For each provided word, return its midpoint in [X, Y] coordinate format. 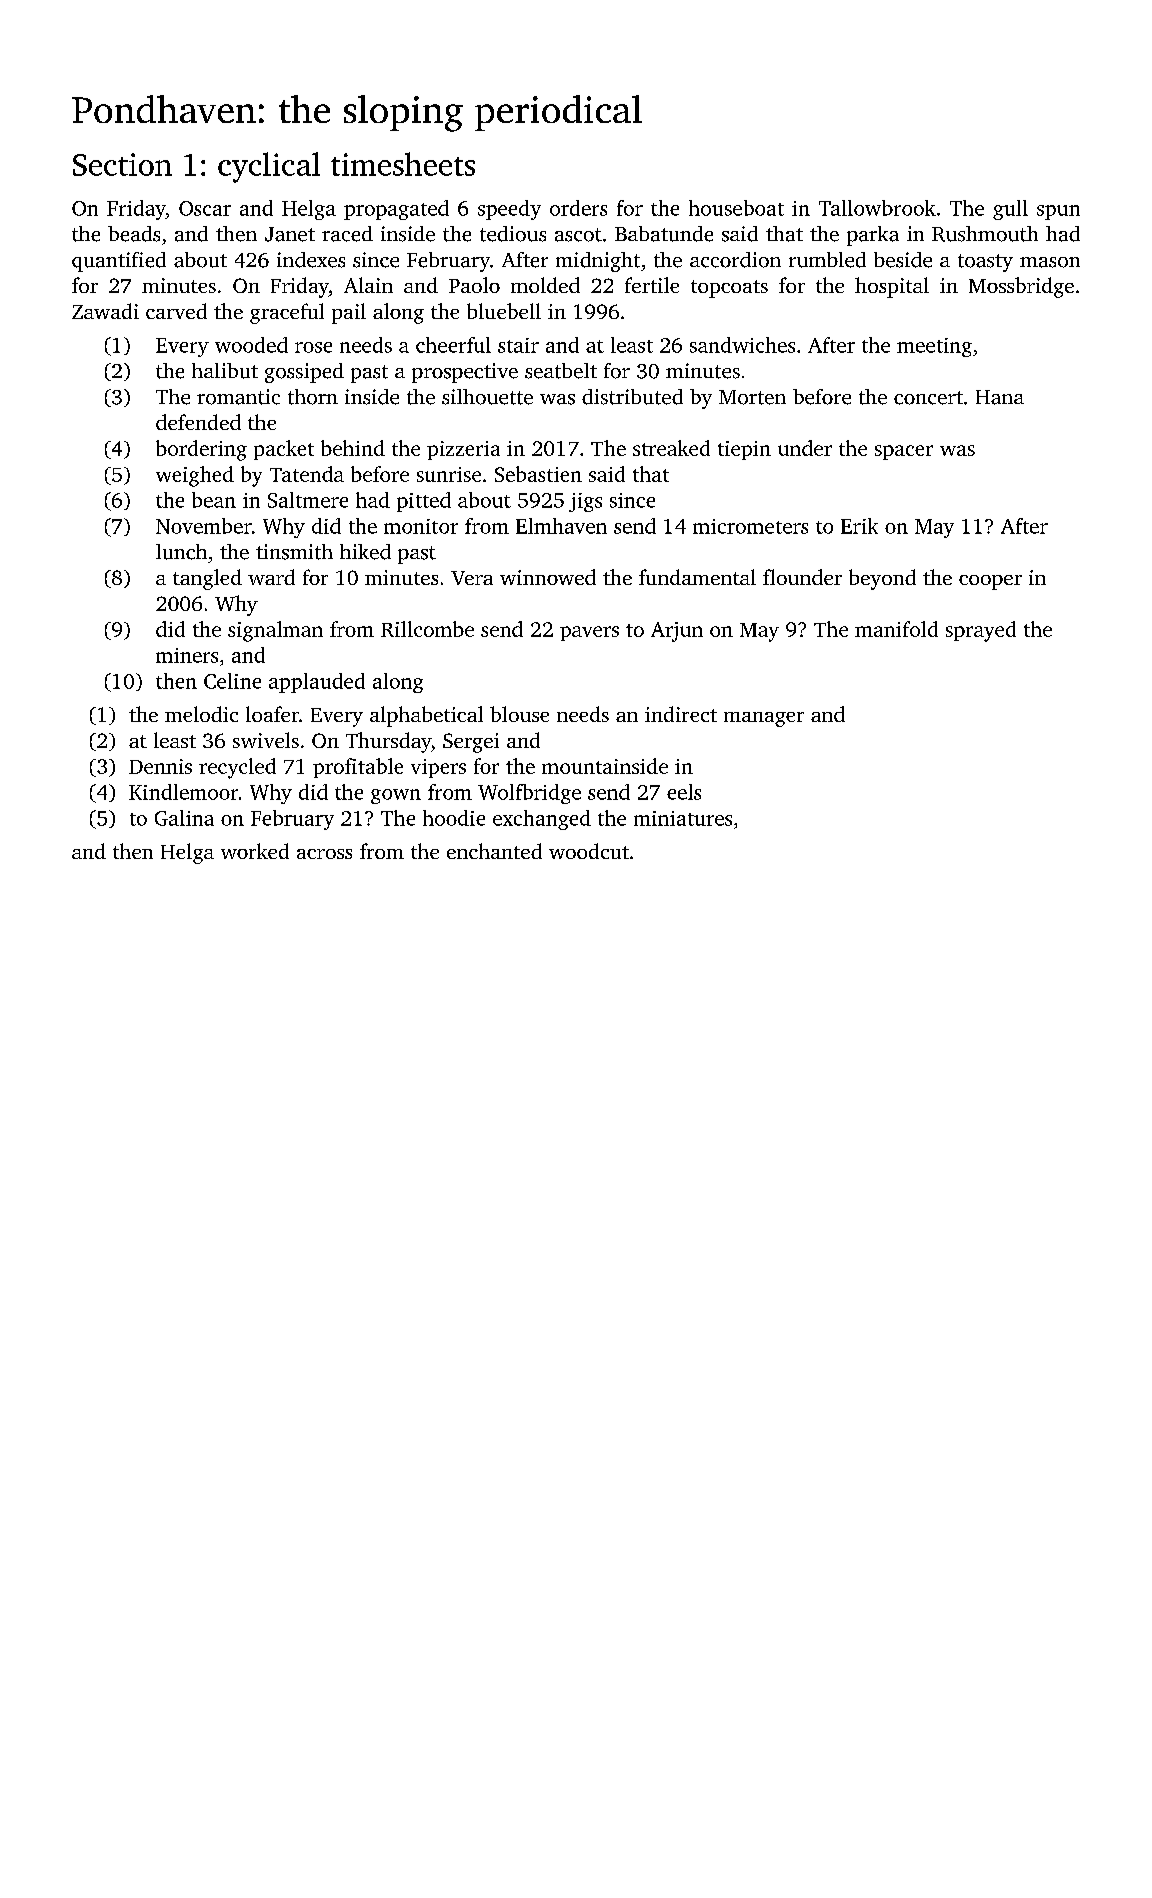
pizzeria [463, 450]
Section [122, 164]
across [324, 854]
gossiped [304, 373]
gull [1010, 210]
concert [928, 398]
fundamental [697, 577]
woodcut [589, 851]
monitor [421, 526]
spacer [904, 452]
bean [214, 500]
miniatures [683, 818]
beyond [882, 579]
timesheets [403, 164]
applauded [317, 683]
